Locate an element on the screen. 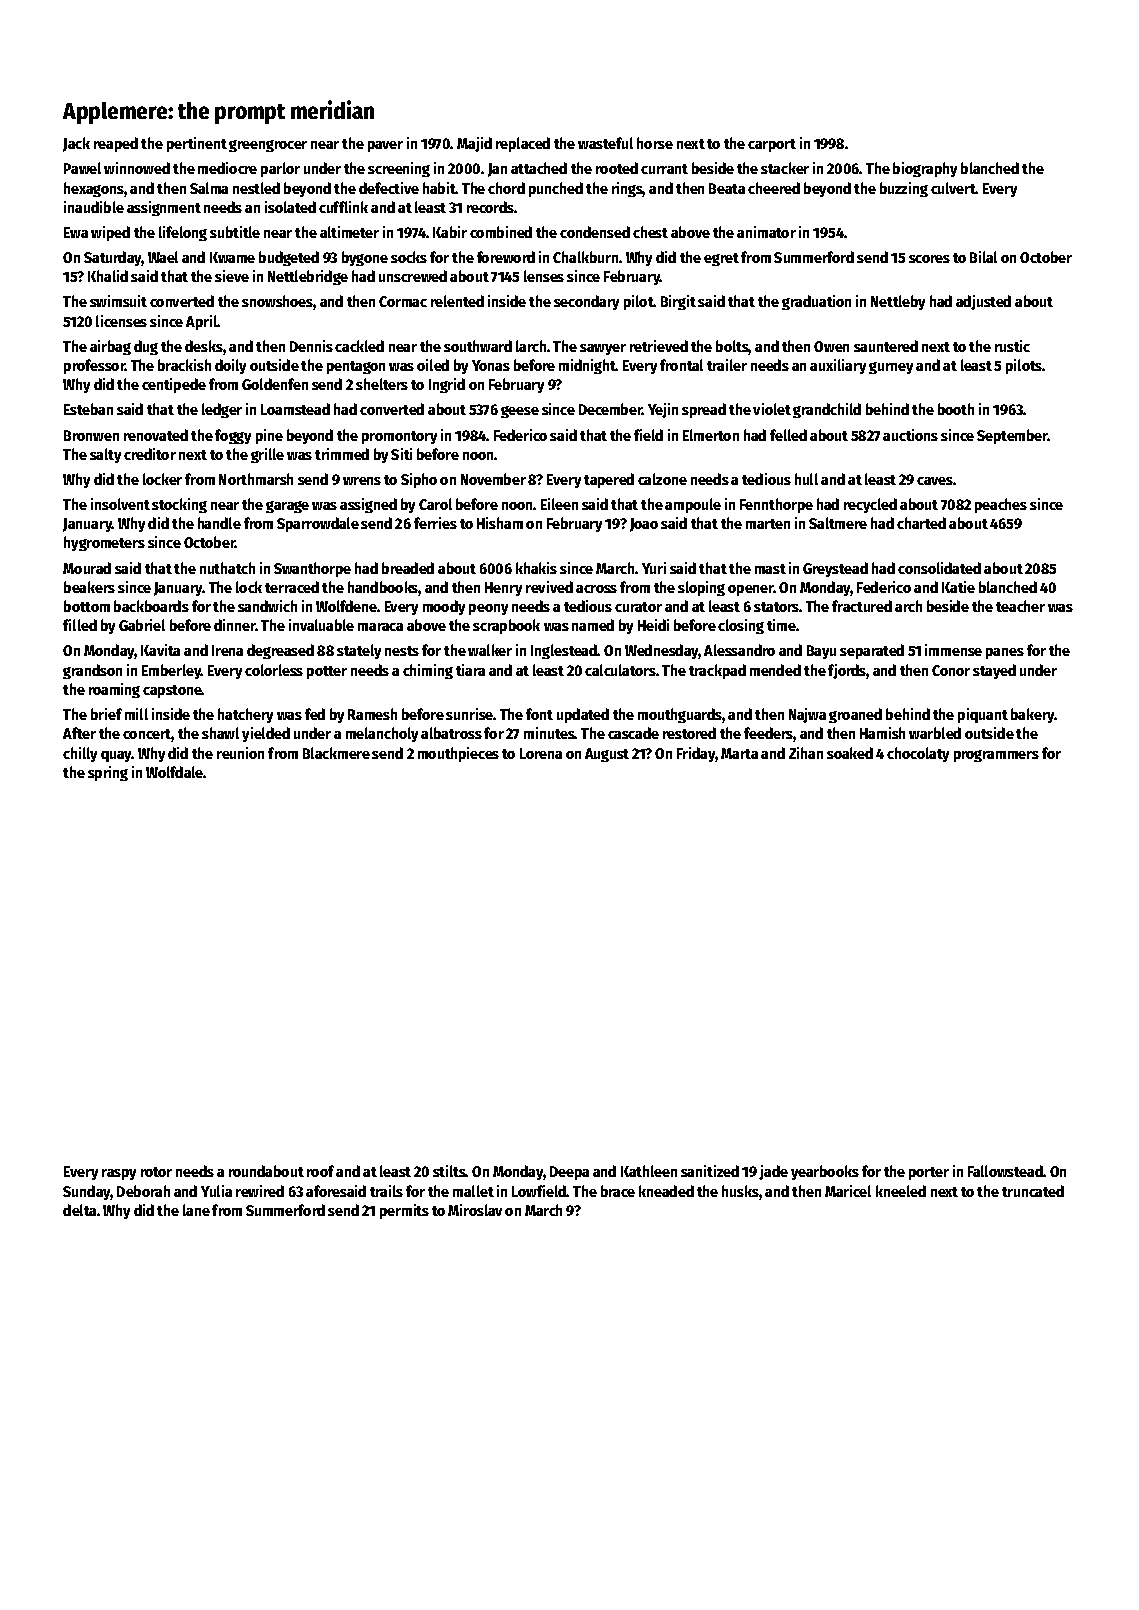 This screenshot has height=1610, width=1139. carport is located at coordinates (772, 145).
